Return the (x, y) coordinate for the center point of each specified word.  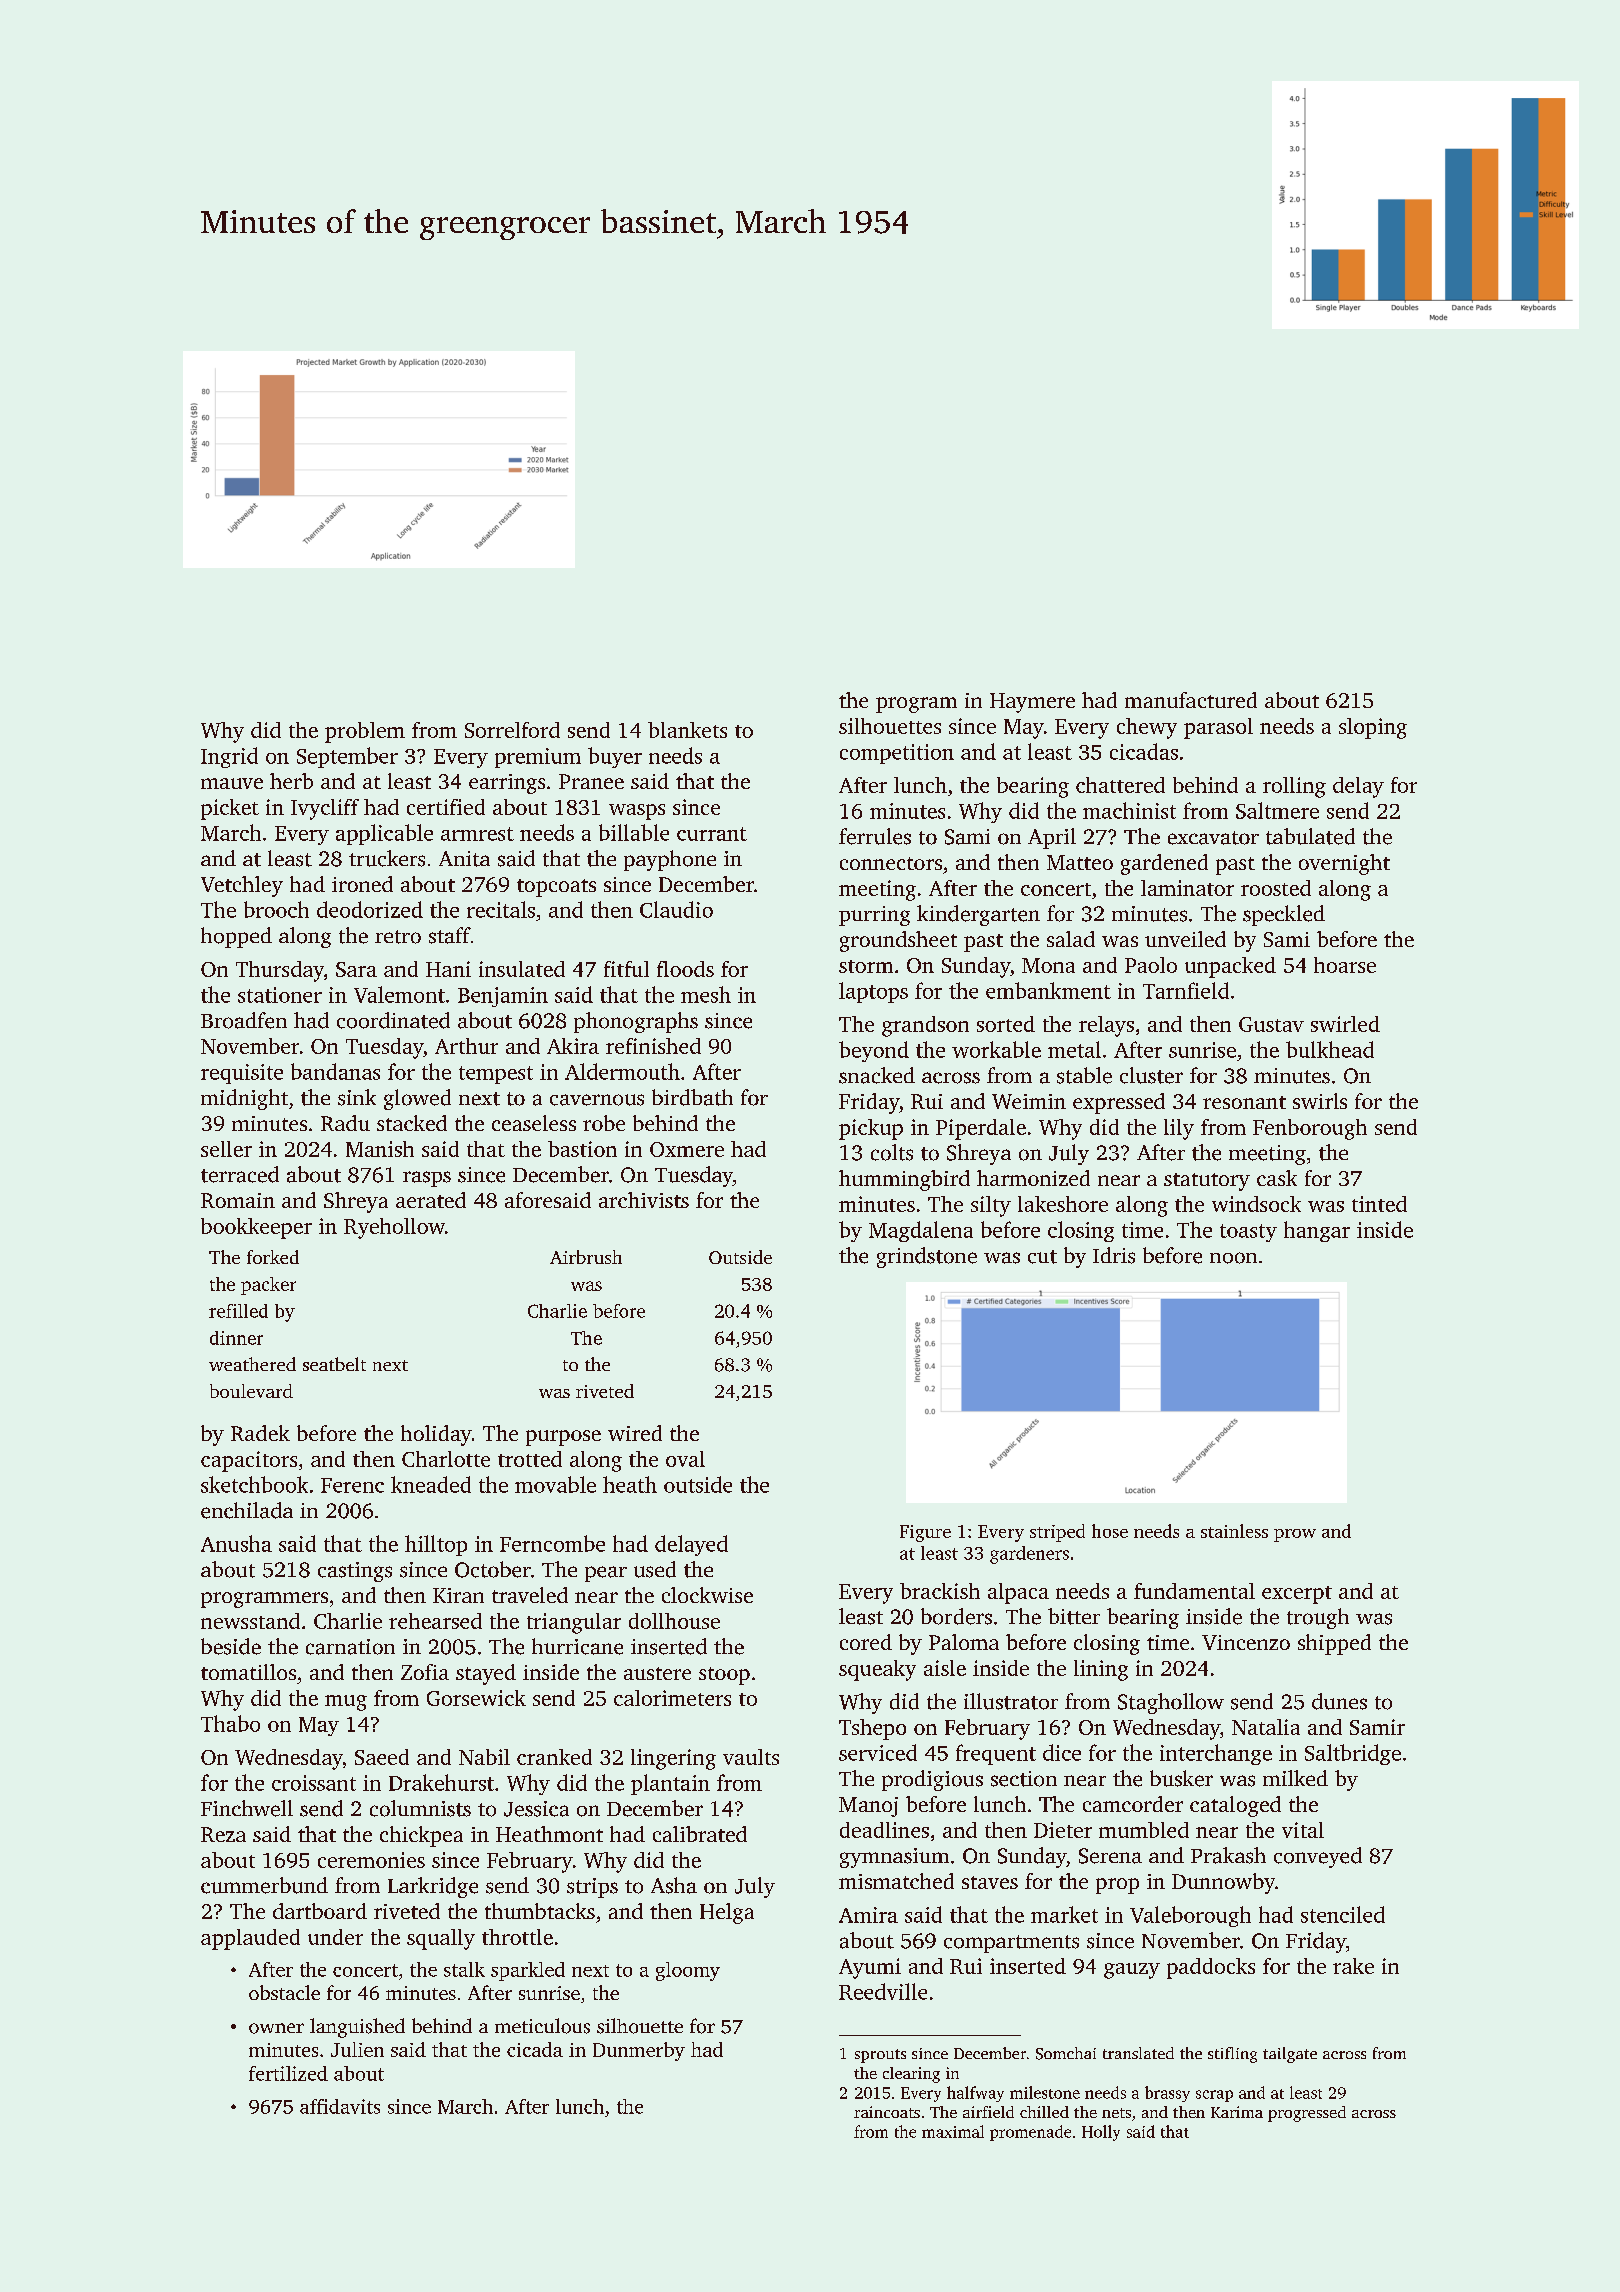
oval (685, 1459)
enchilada (247, 1510)
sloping (1373, 728)
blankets (687, 730)
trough (1318, 1618)
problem (365, 732)
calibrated (700, 1834)
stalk (464, 1969)
